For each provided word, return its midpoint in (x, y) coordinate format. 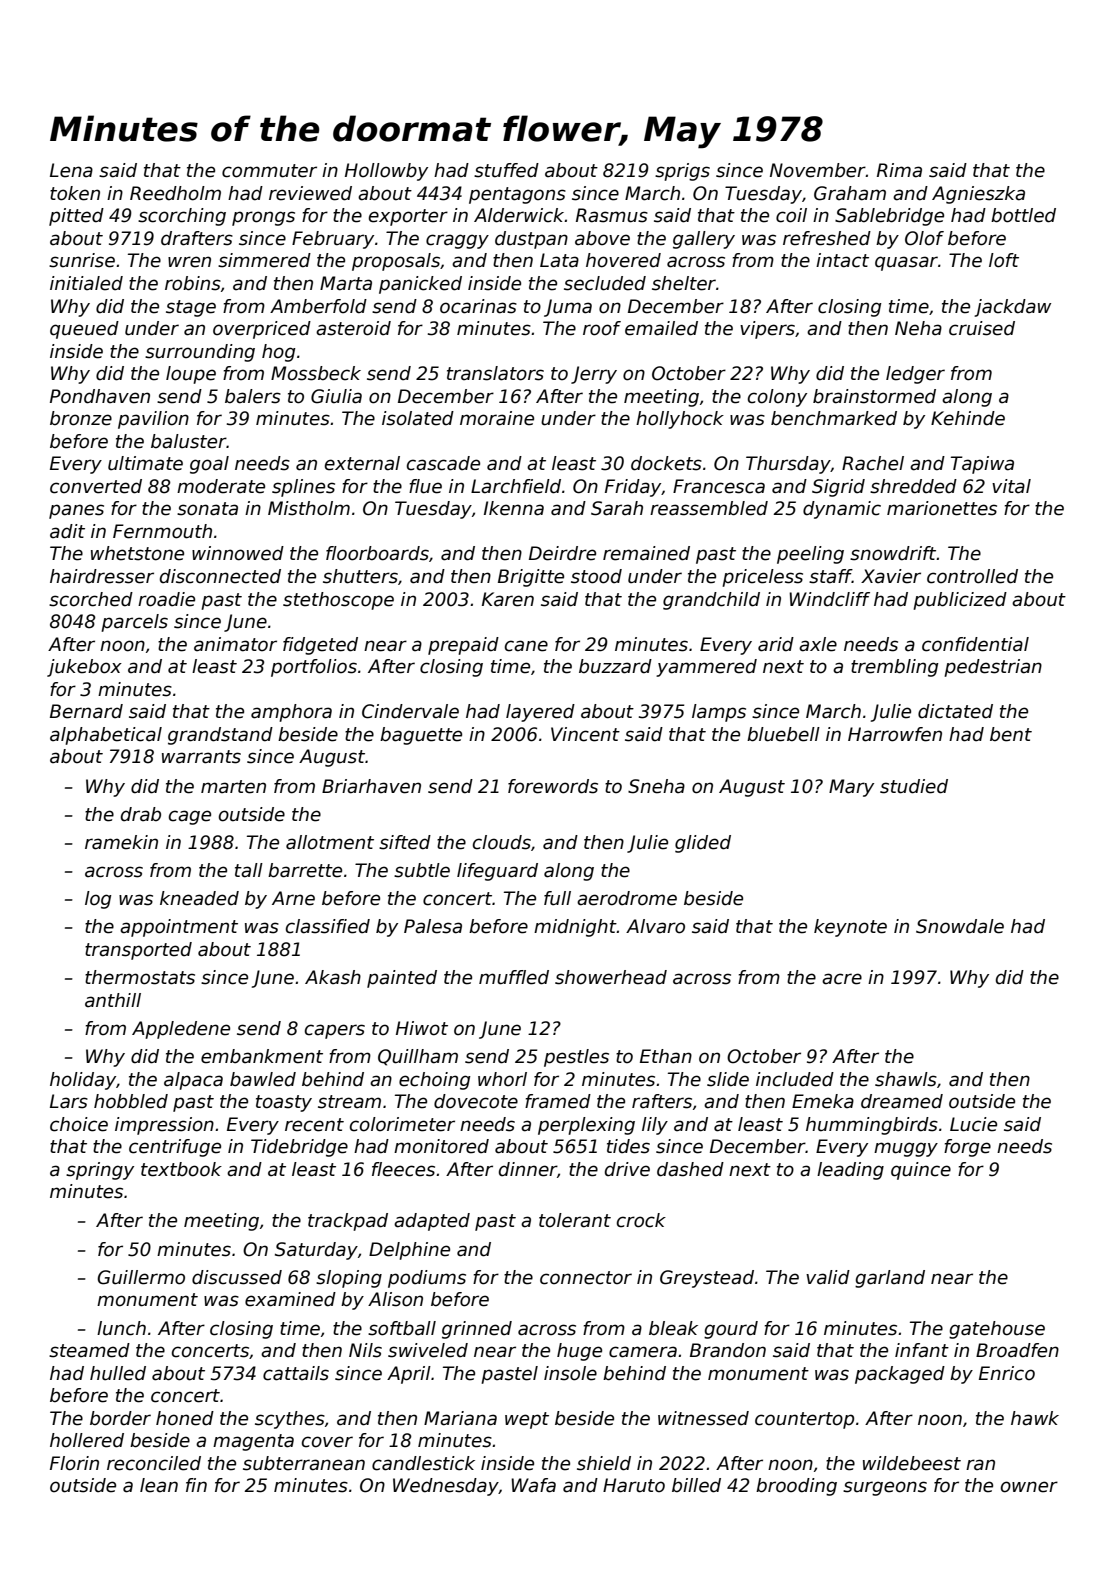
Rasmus (612, 215)
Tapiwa (982, 465)
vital (1011, 486)
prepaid (463, 646)
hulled (118, 1373)
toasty (284, 1103)
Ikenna (514, 508)
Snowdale (960, 926)
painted (402, 979)
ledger (915, 375)
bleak (673, 1328)
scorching (182, 217)
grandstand (220, 736)
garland (890, 1279)
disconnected (220, 576)
